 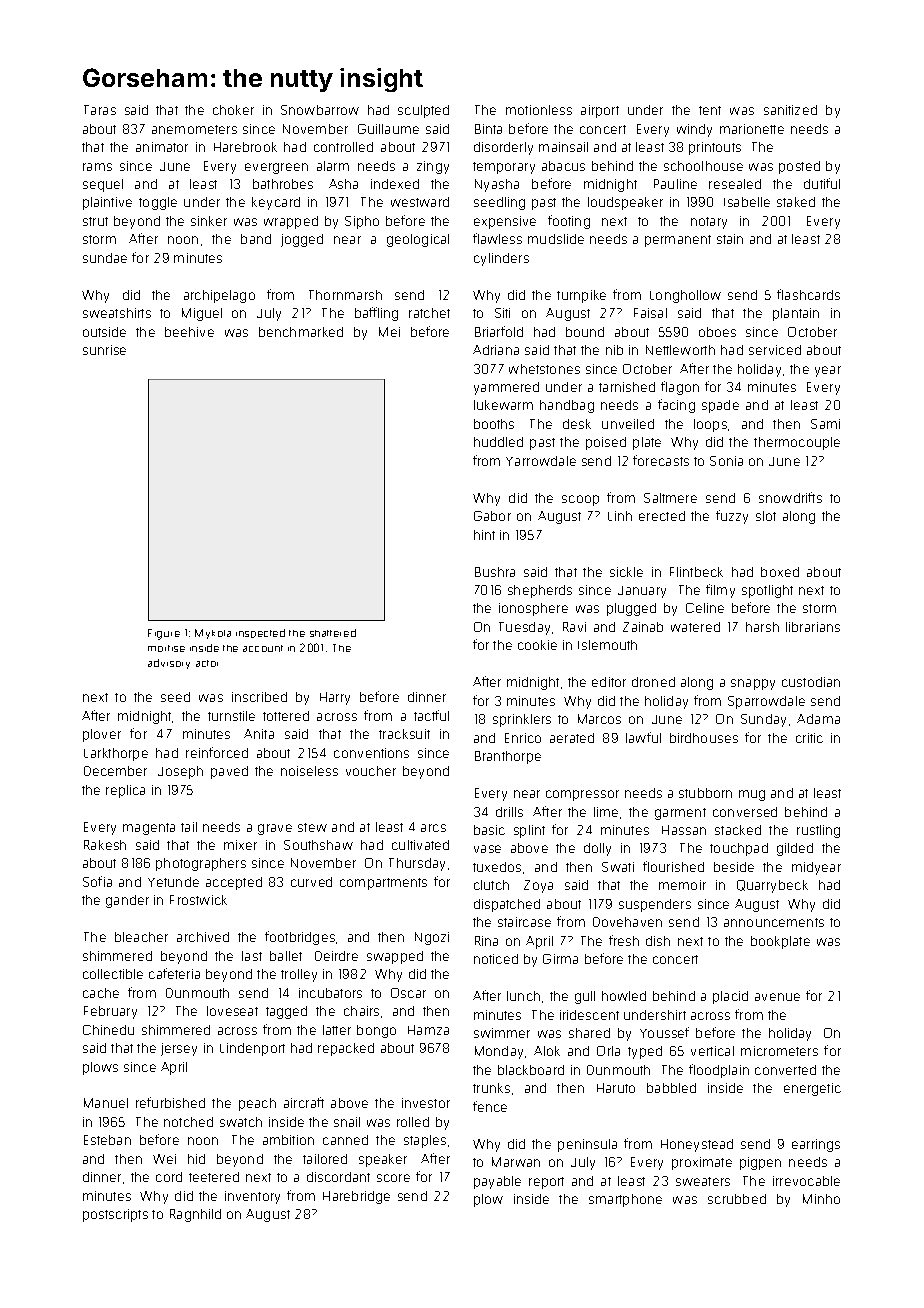 What do you see at coordinates (737, 1199) in the page?
I see `scrubbed` at bounding box center [737, 1199].
